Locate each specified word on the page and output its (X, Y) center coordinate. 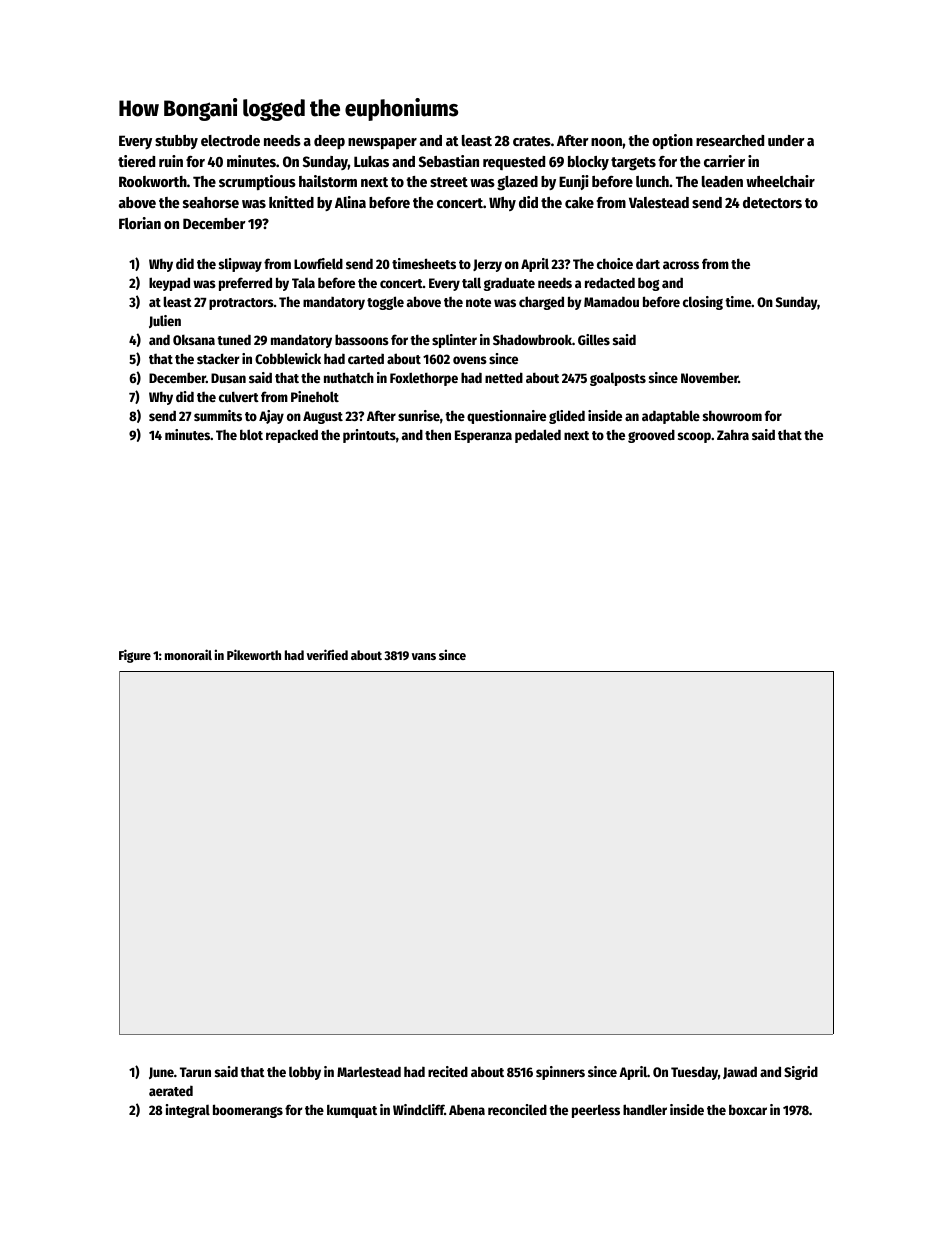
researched (730, 140)
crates (532, 141)
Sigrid (801, 1073)
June (161, 1073)
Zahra (733, 434)
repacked (292, 436)
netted (504, 377)
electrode (230, 140)
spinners (560, 1073)
